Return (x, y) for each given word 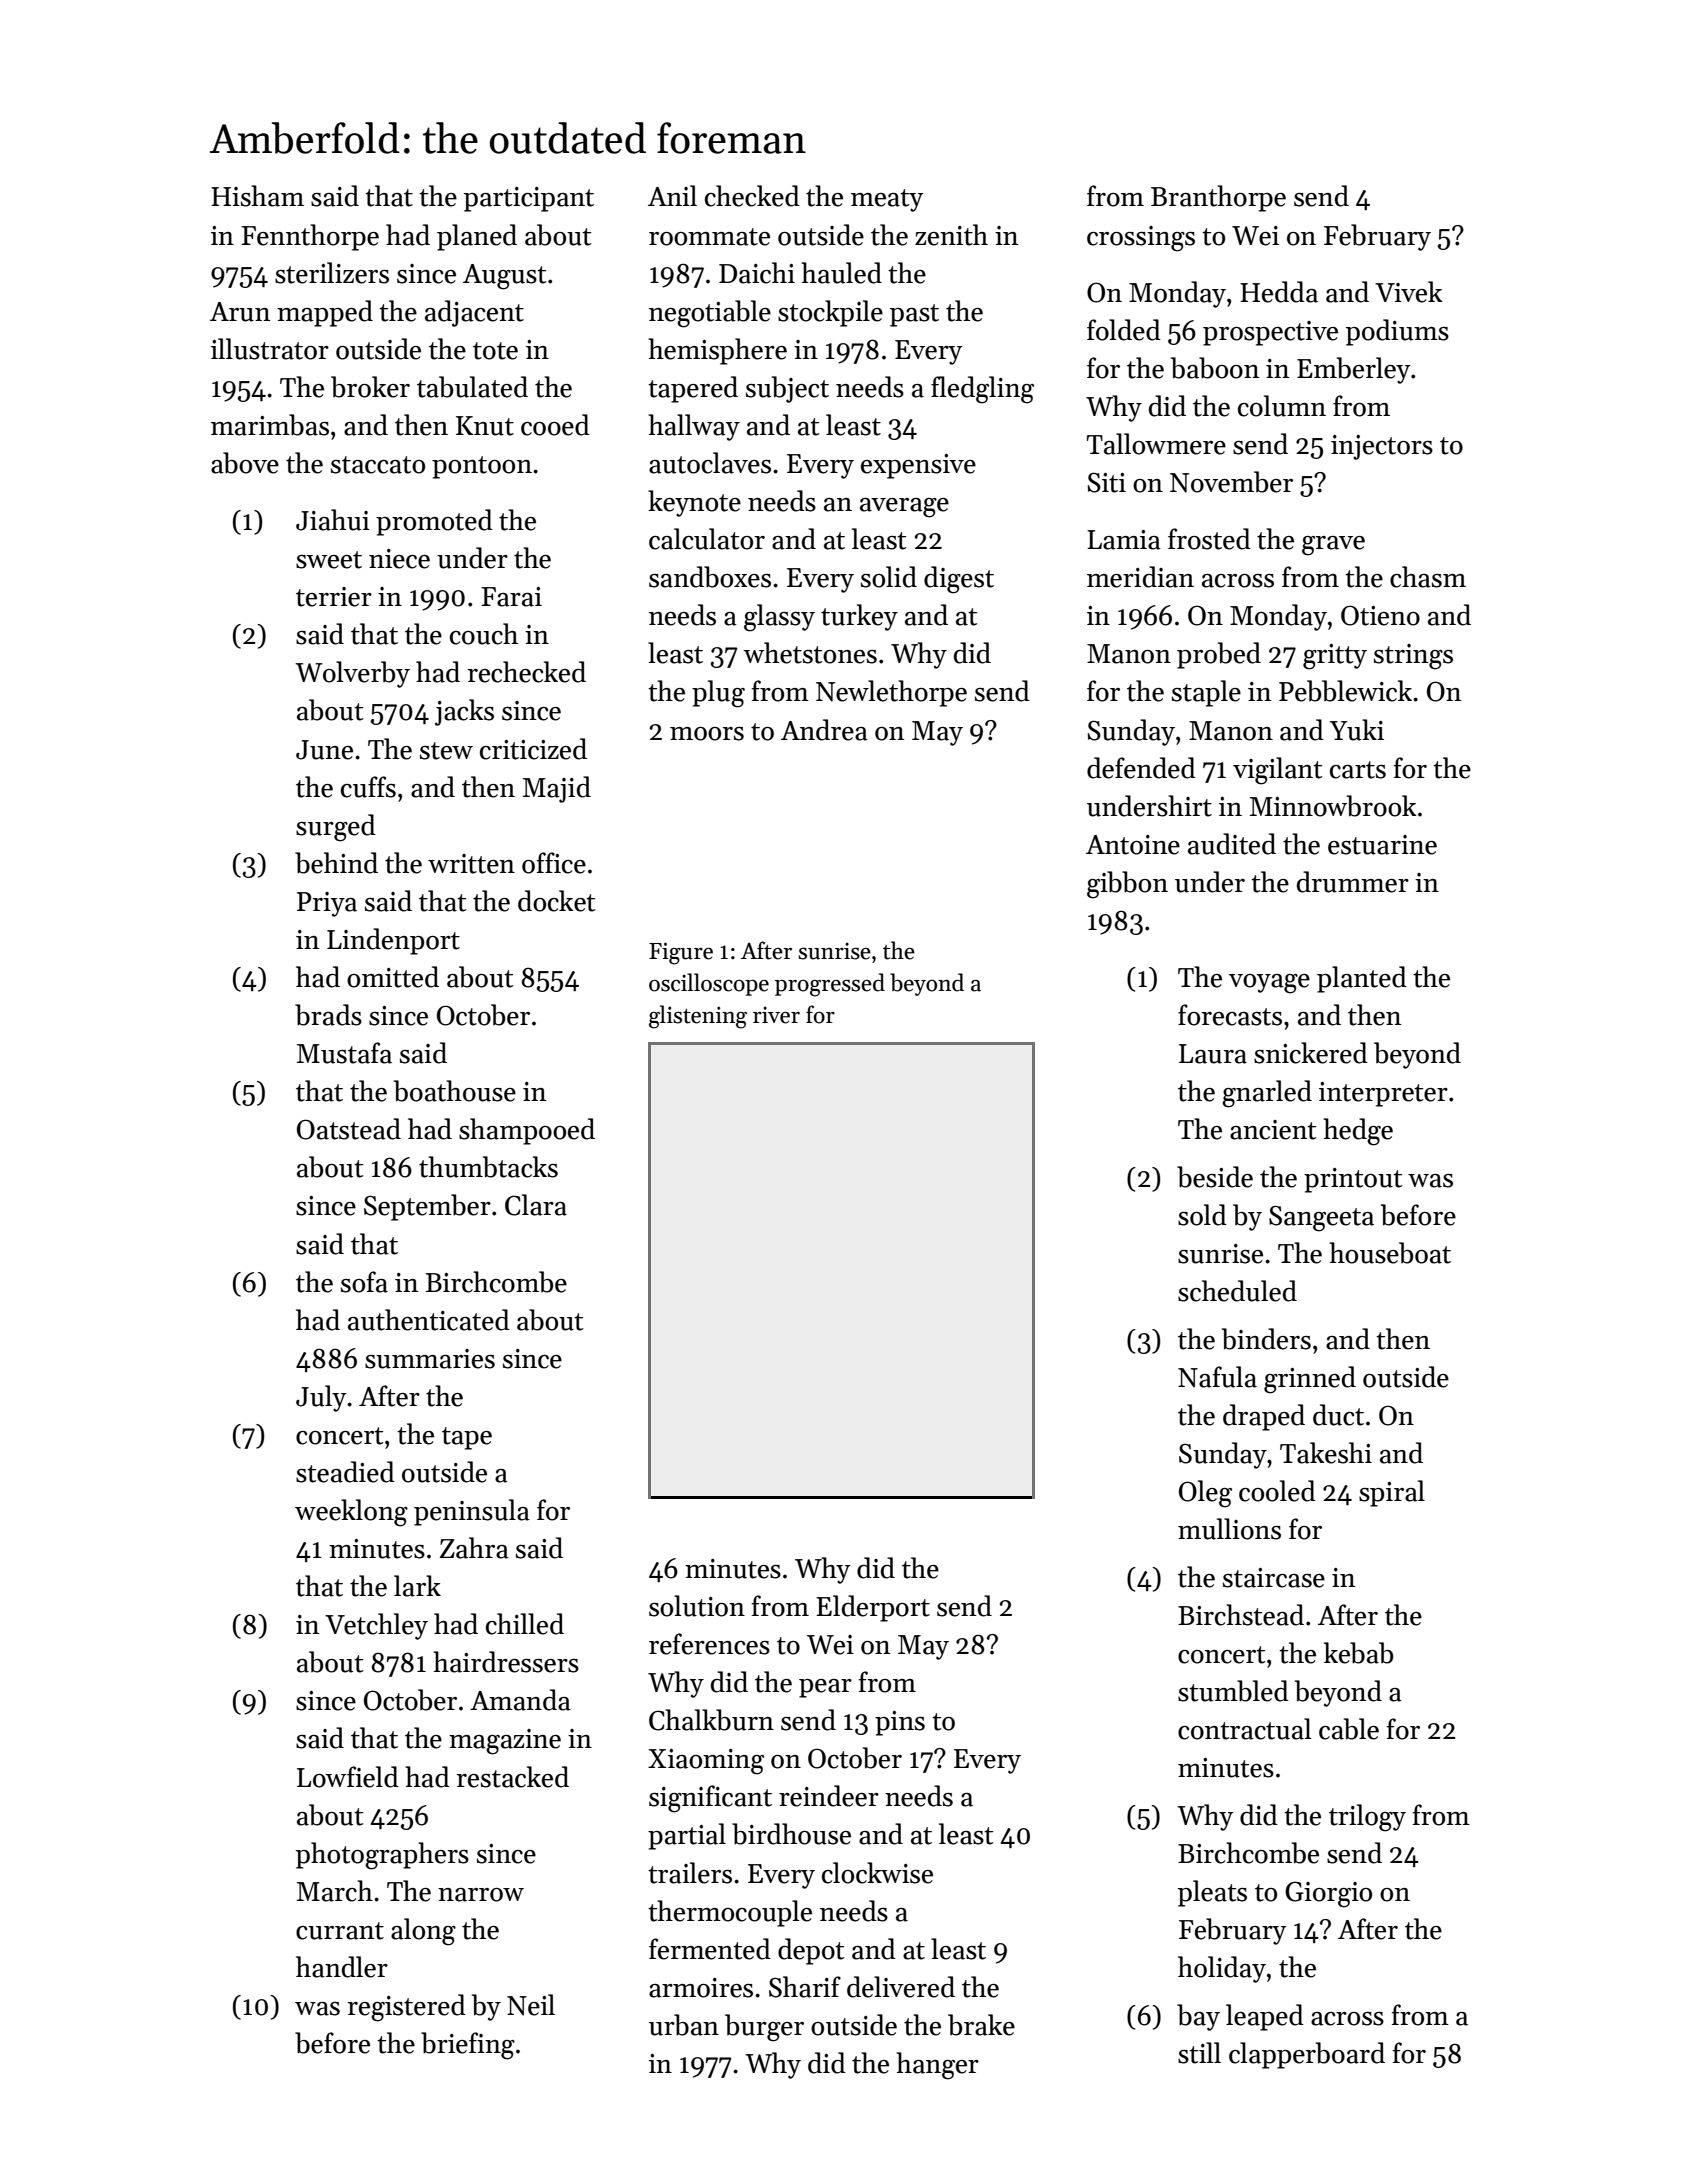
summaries (430, 1359)
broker (370, 387)
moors (707, 734)
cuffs (368, 787)
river (776, 1015)
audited (1232, 844)
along (423, 1932)
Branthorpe (1218, 198)
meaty (887, 200)
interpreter (1383, 1094)
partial (687, 1836)
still (1199, 2053)
